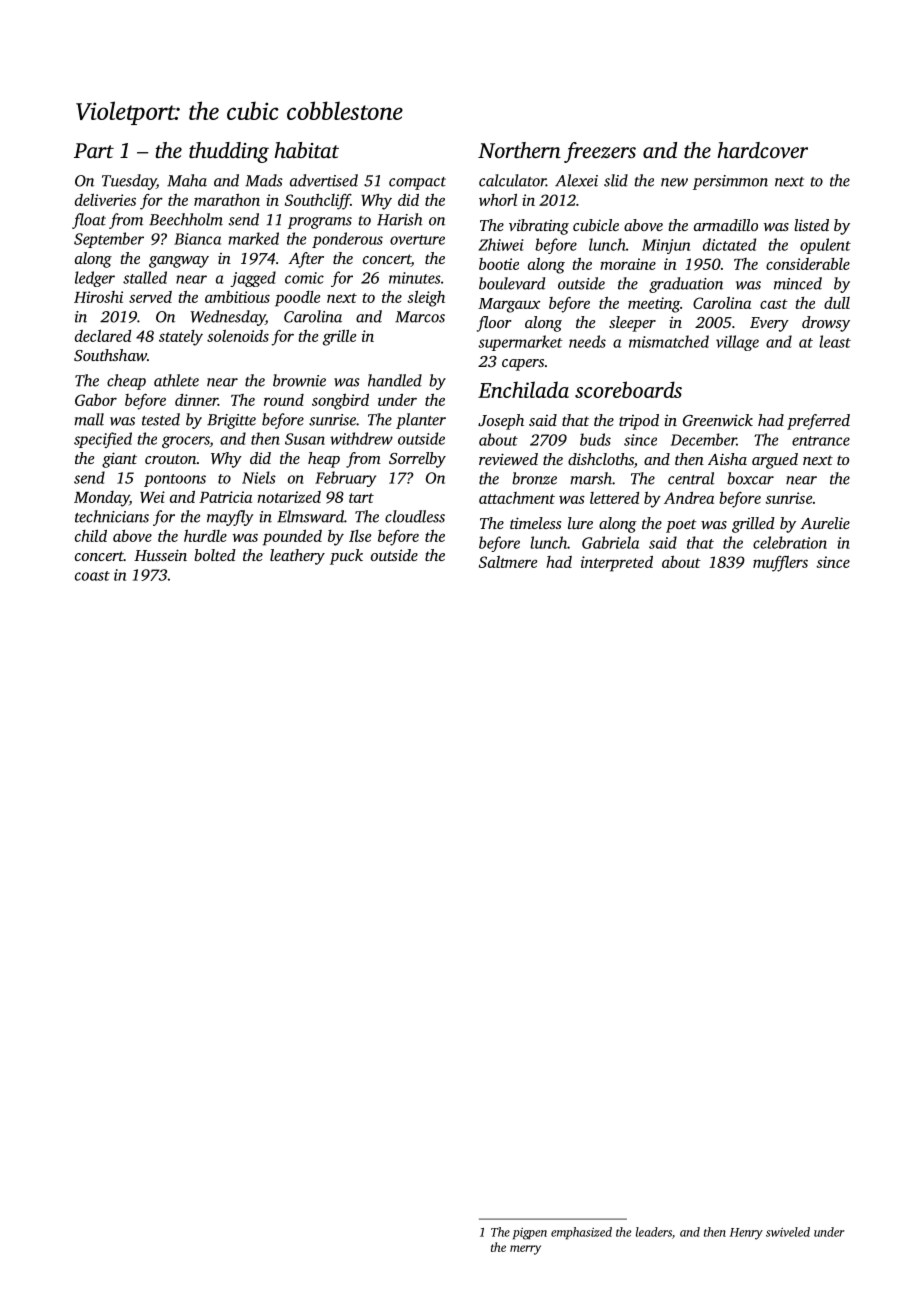 The image size is (924, 1308). What do you see at coordinates (92, 576) in the screenshot?
I see `coast` at bounding box center [92, 576].
